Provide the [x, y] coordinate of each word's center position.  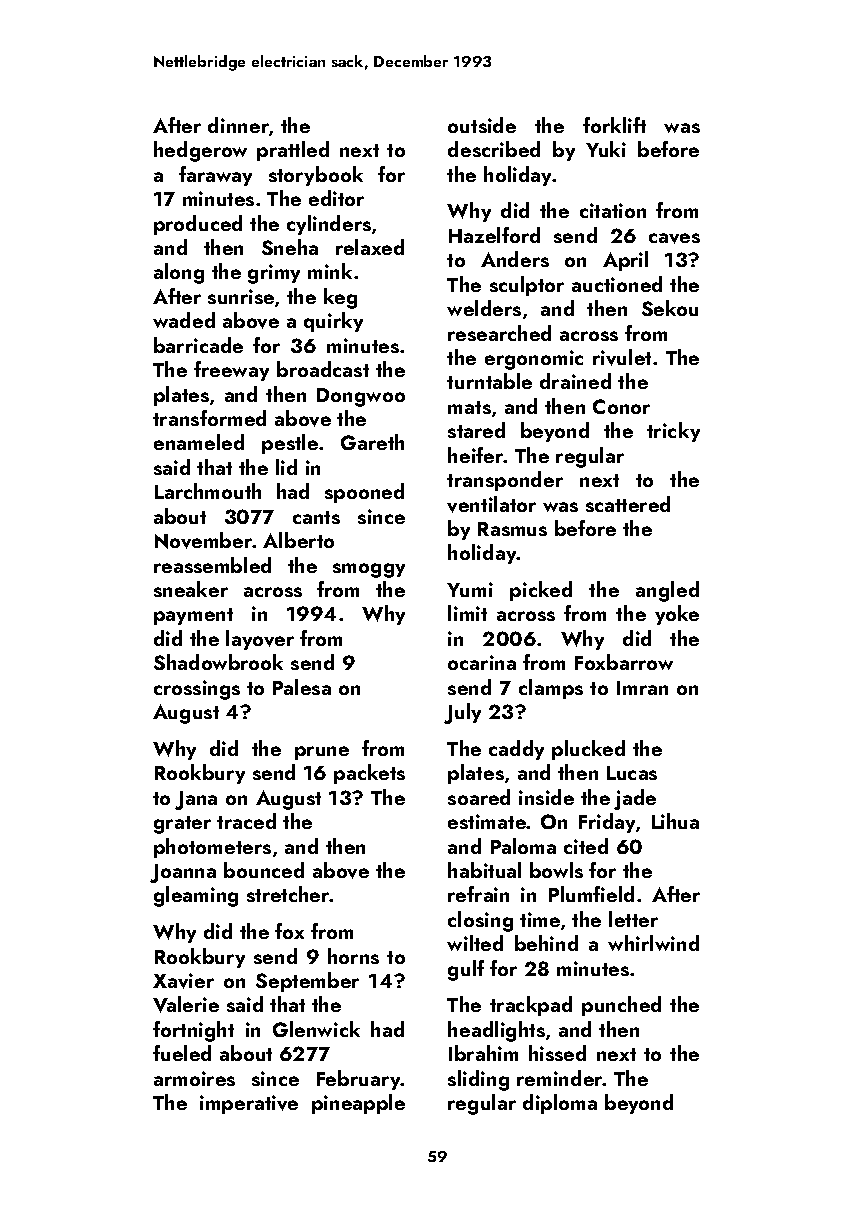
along [179, 273]
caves [674, 238]
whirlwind [653, 943]
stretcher [288, 894]
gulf [466, 970]
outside [482, 125]
